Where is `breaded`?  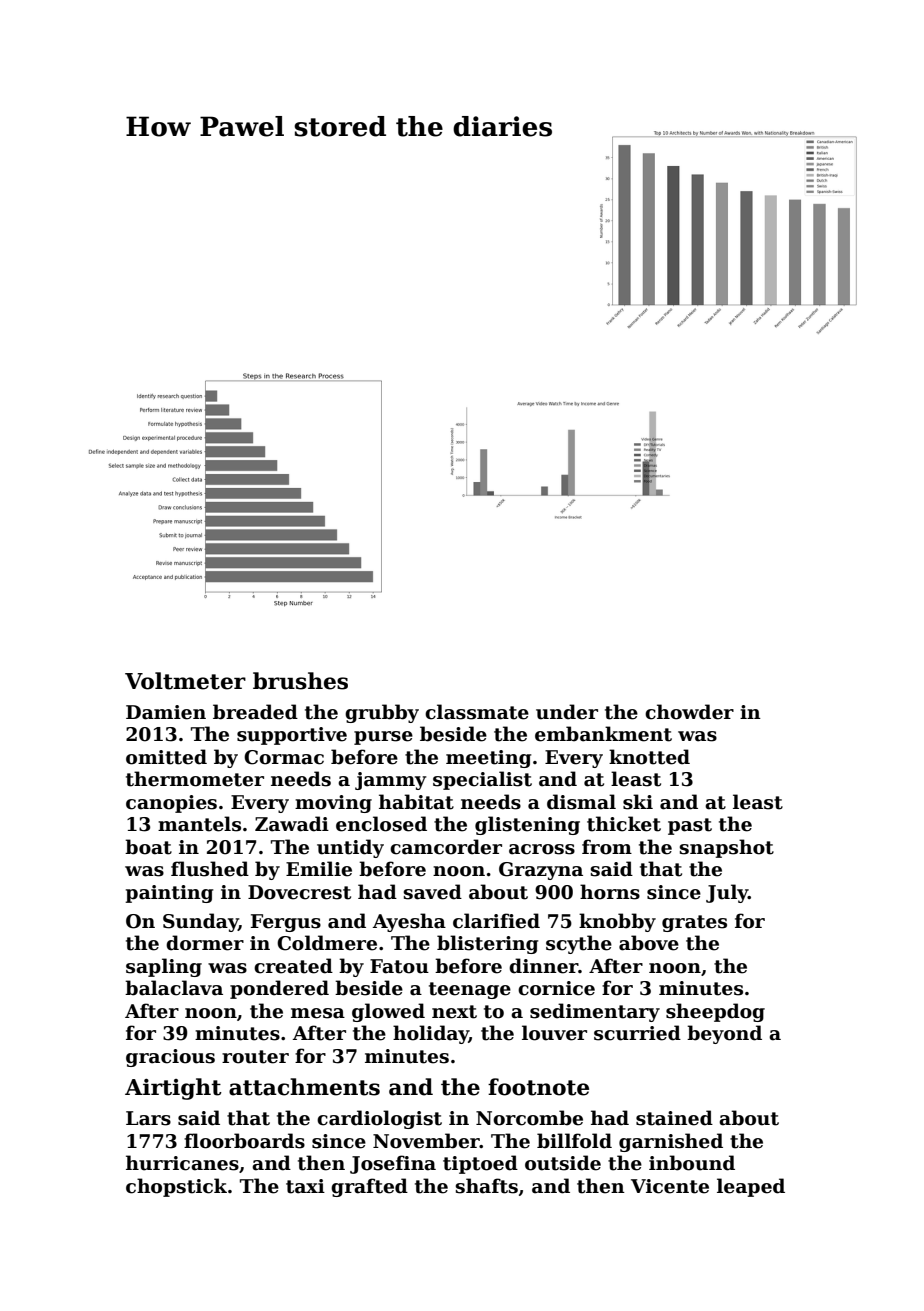
breaded is located at coordinates (255, 712).
